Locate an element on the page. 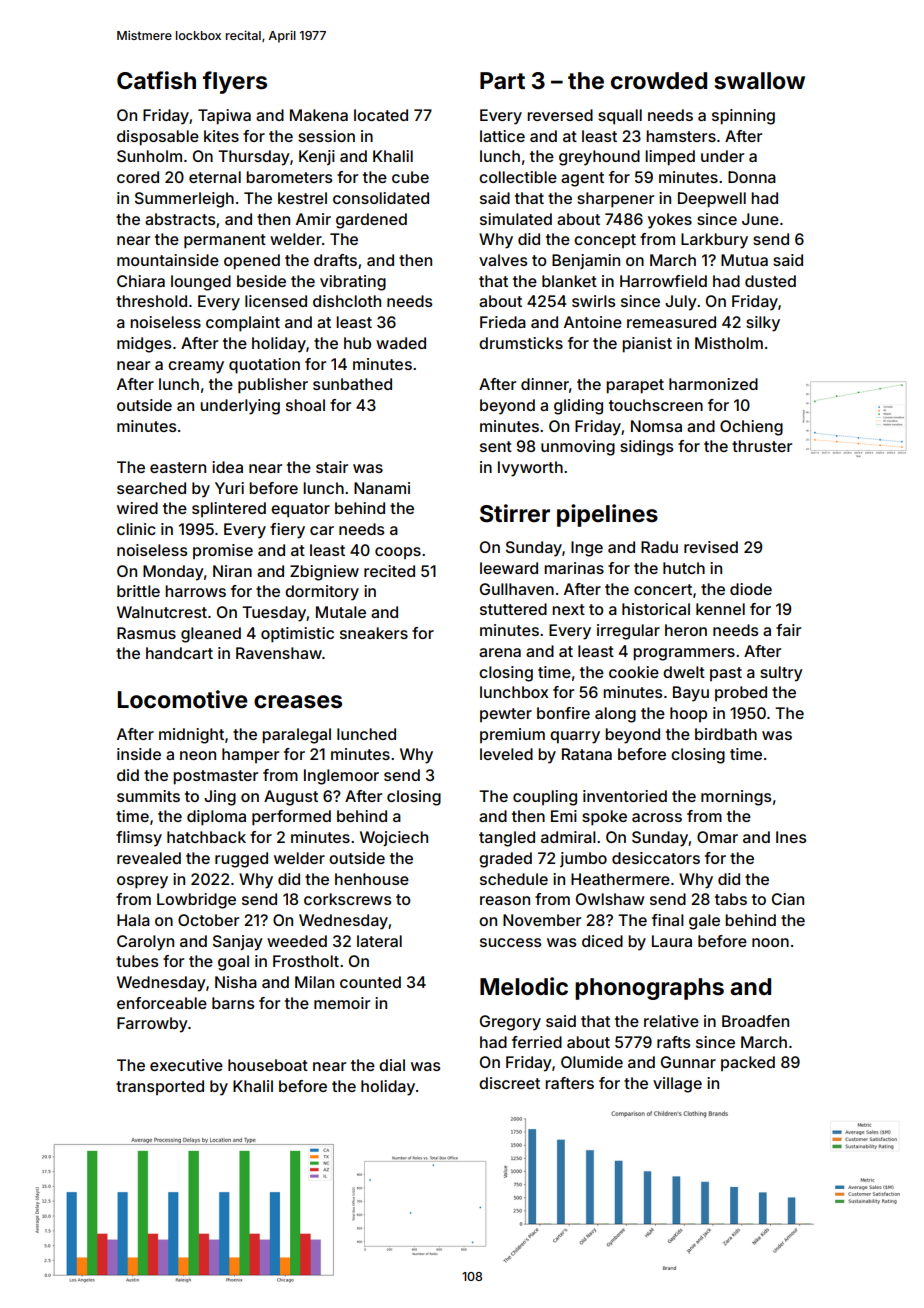  Part is located at coordinates (502, 81).
